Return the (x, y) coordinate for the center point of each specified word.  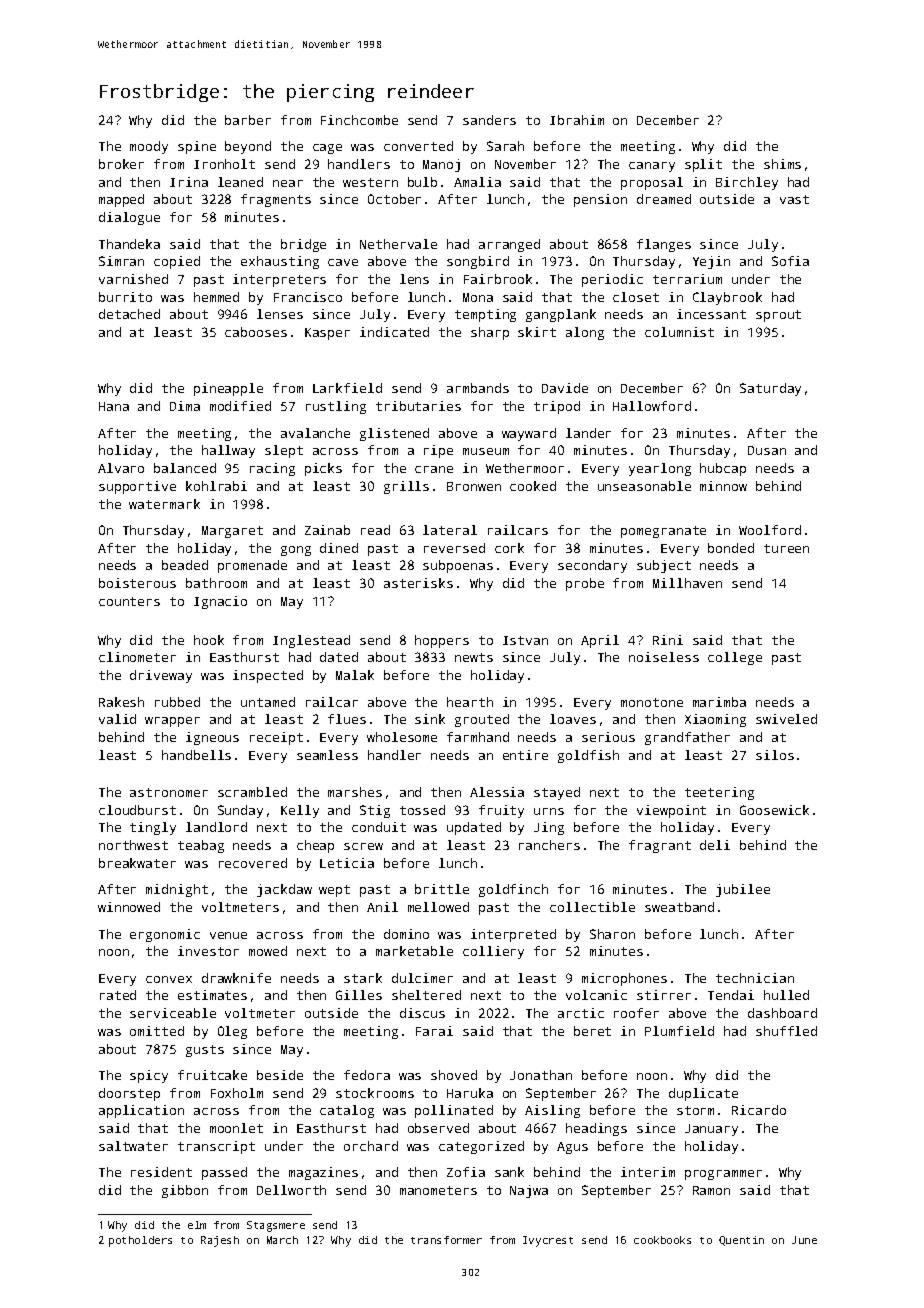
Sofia (790, 261)
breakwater (137, 863)
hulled (786, 995)
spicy (149, 1076)
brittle (442, 889)
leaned (240, 182)
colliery (493, 952)
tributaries (418, 406)
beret (592, 1031)
